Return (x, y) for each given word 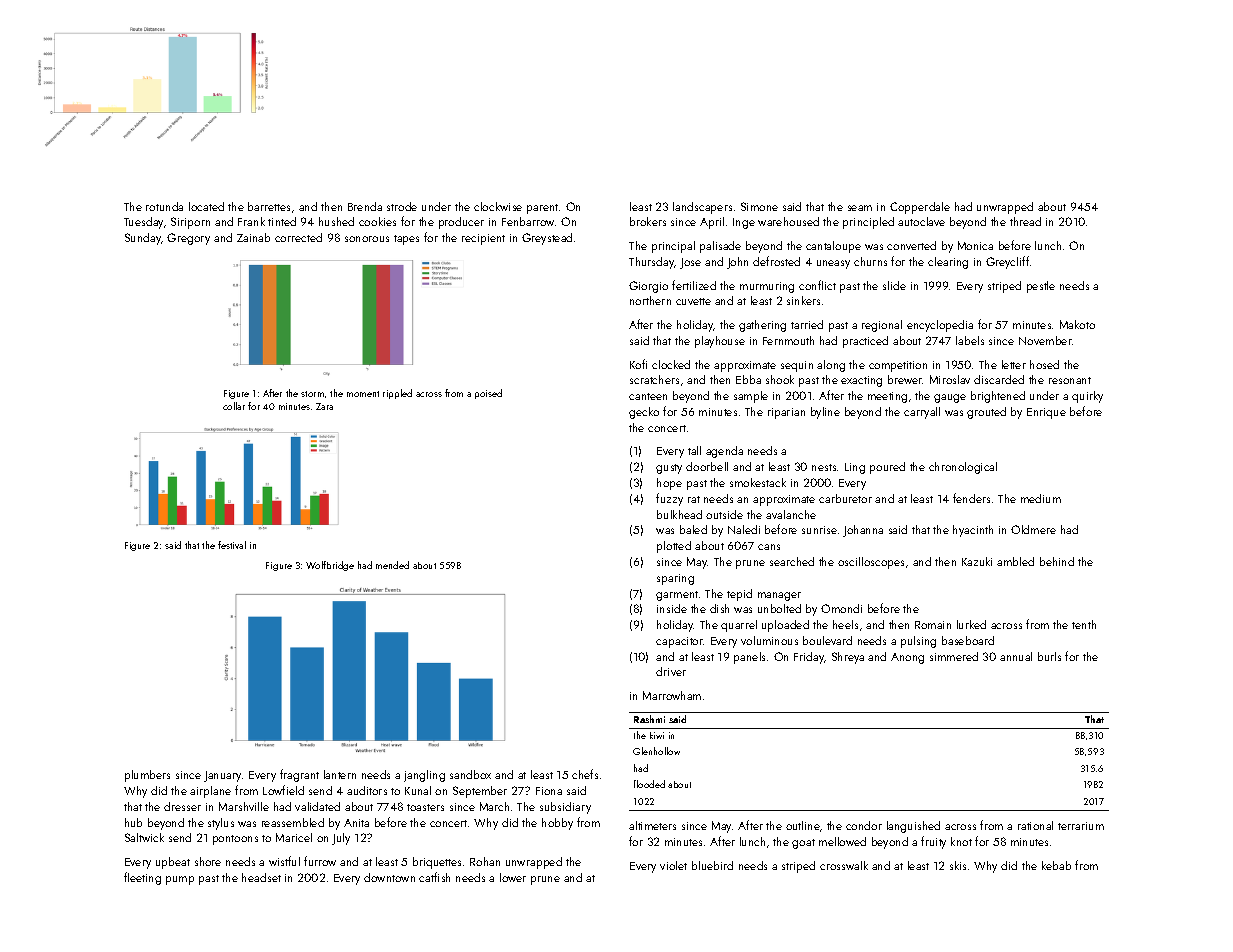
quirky (1087, 397)
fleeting (142, 878)
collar (234, 406)
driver (671, 671)
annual (1016, 656)
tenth (1084, 624)
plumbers (147, 776)
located (206, 206)
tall (694, 450)
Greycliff (1007, 262)
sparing (675, 579)
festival (232, 545)
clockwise (498, 206)
